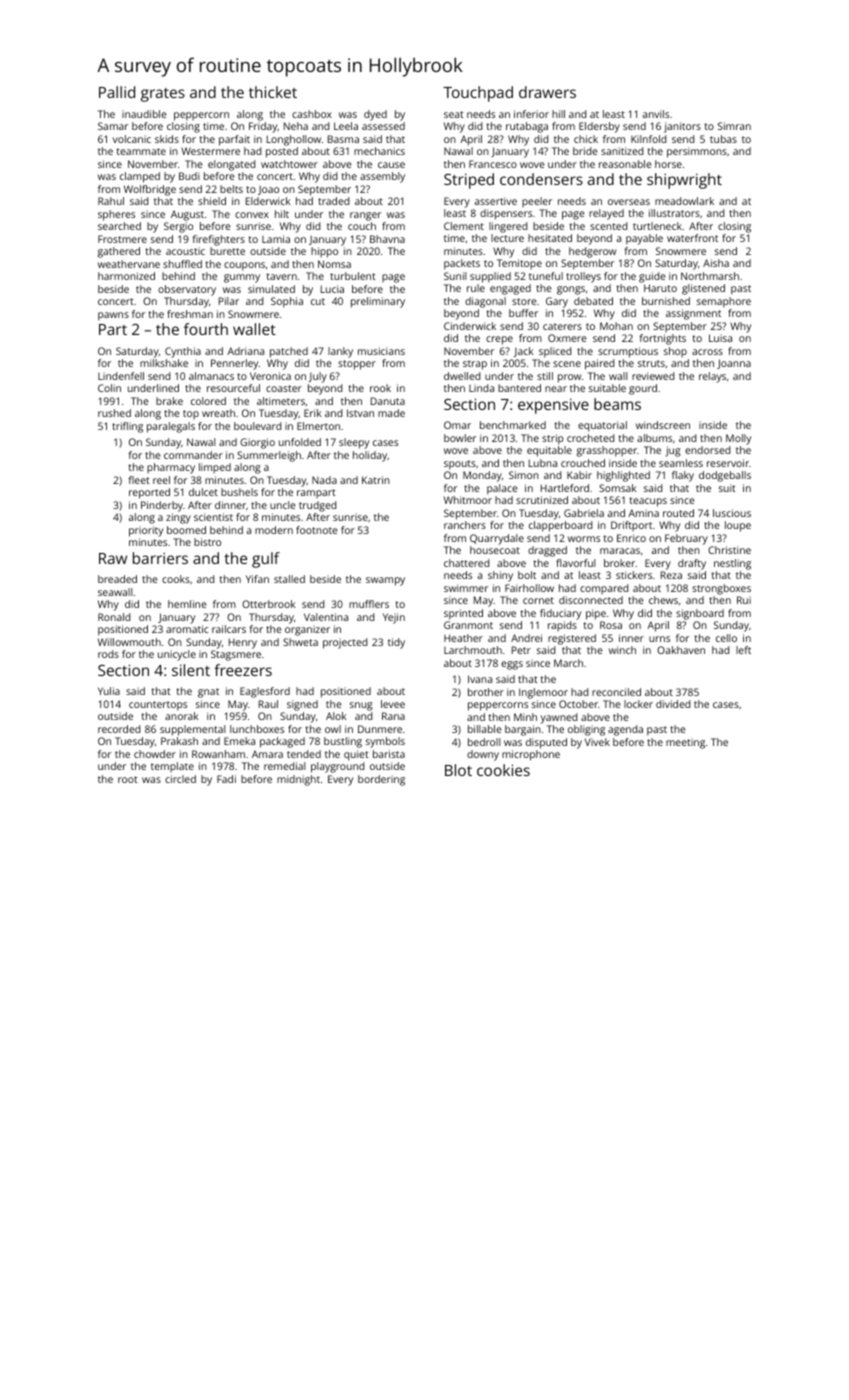  I want to click on Amara, so click(267, 754).
